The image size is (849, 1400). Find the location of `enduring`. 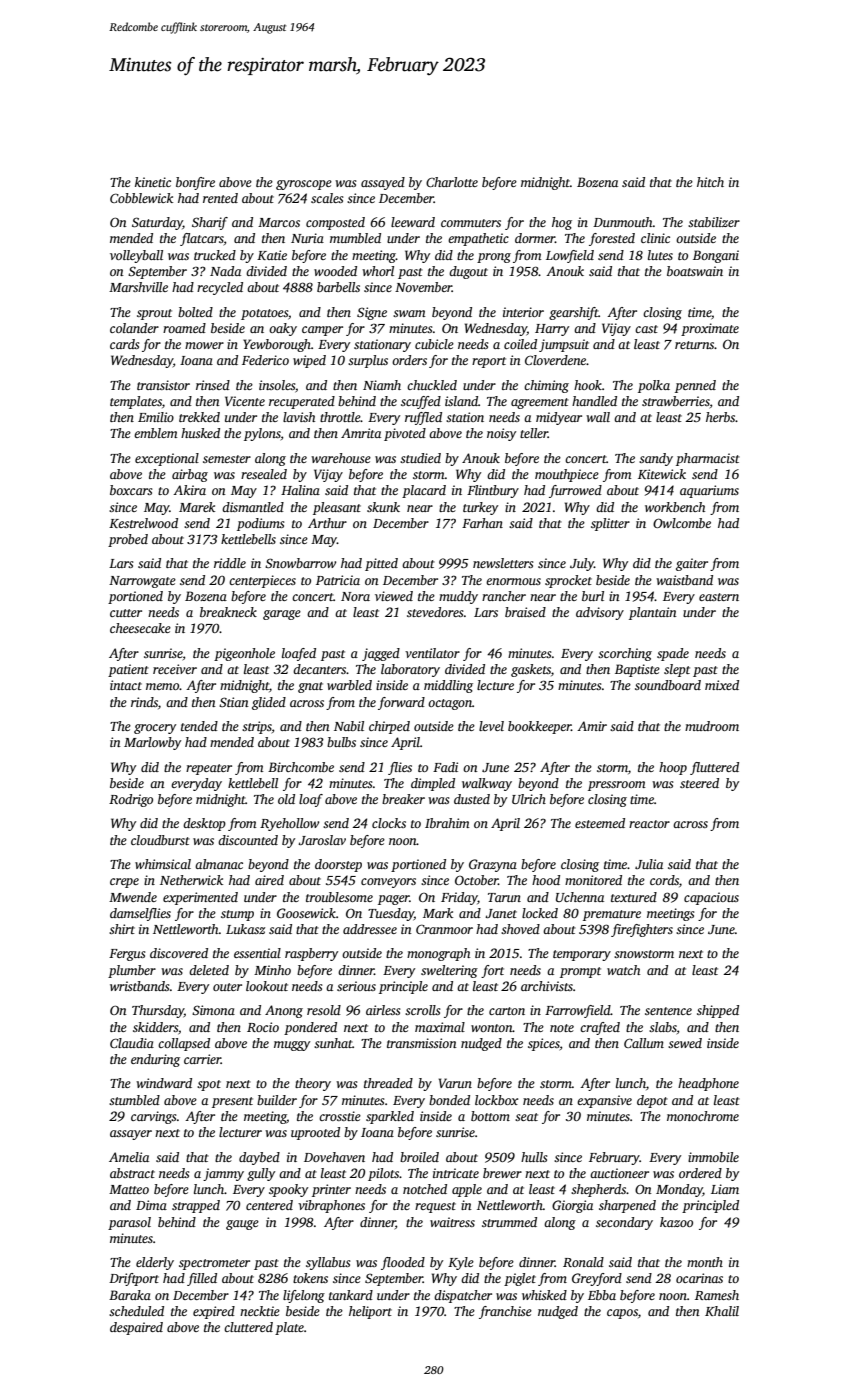

enduring is located at coordinates (155, 1060).
